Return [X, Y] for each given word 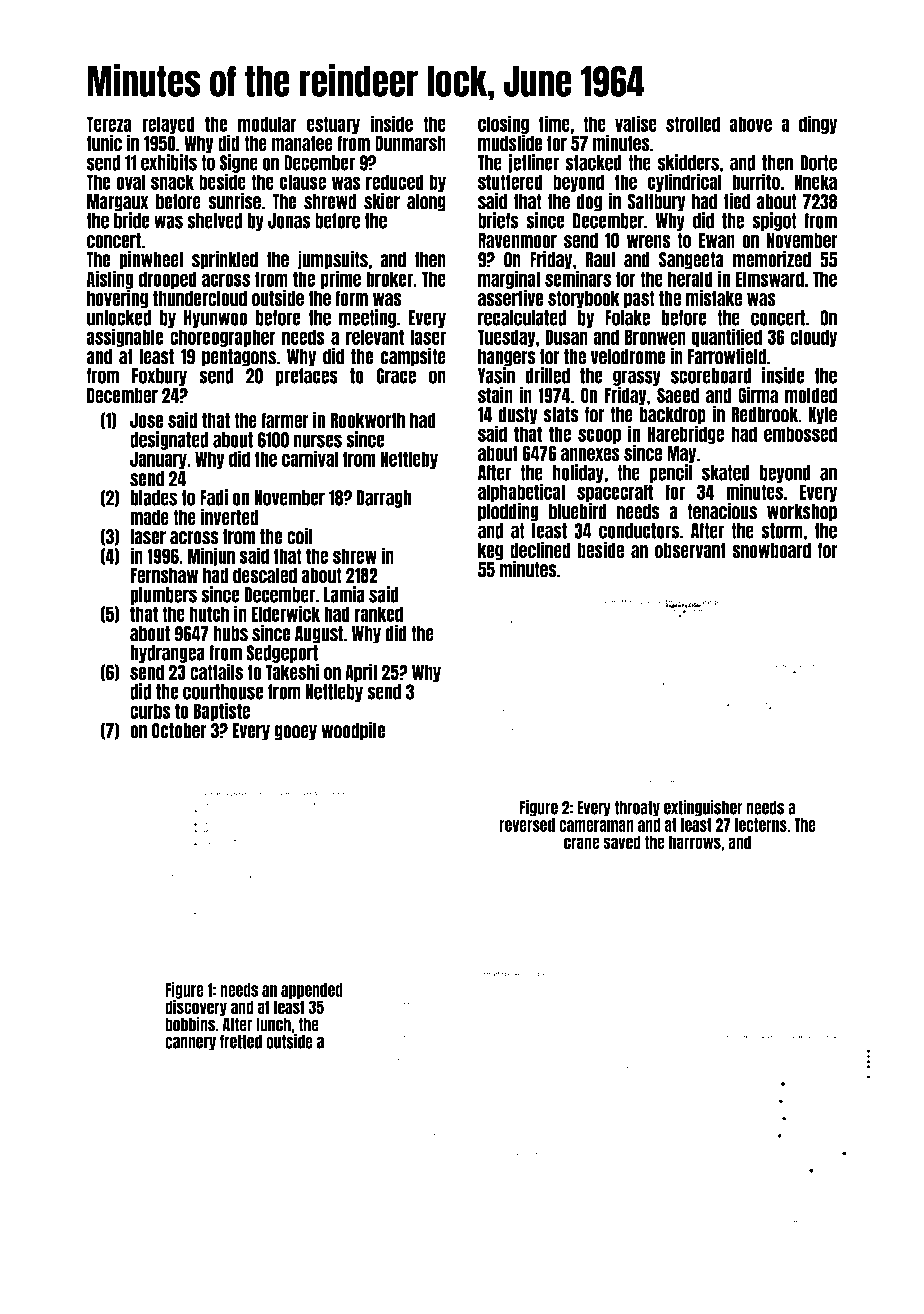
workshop [802, 513]
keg [490, 551]
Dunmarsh [410, 143]
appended [312, 991]
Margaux [117, 203]
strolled [693, 124]
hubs [230, 634]
